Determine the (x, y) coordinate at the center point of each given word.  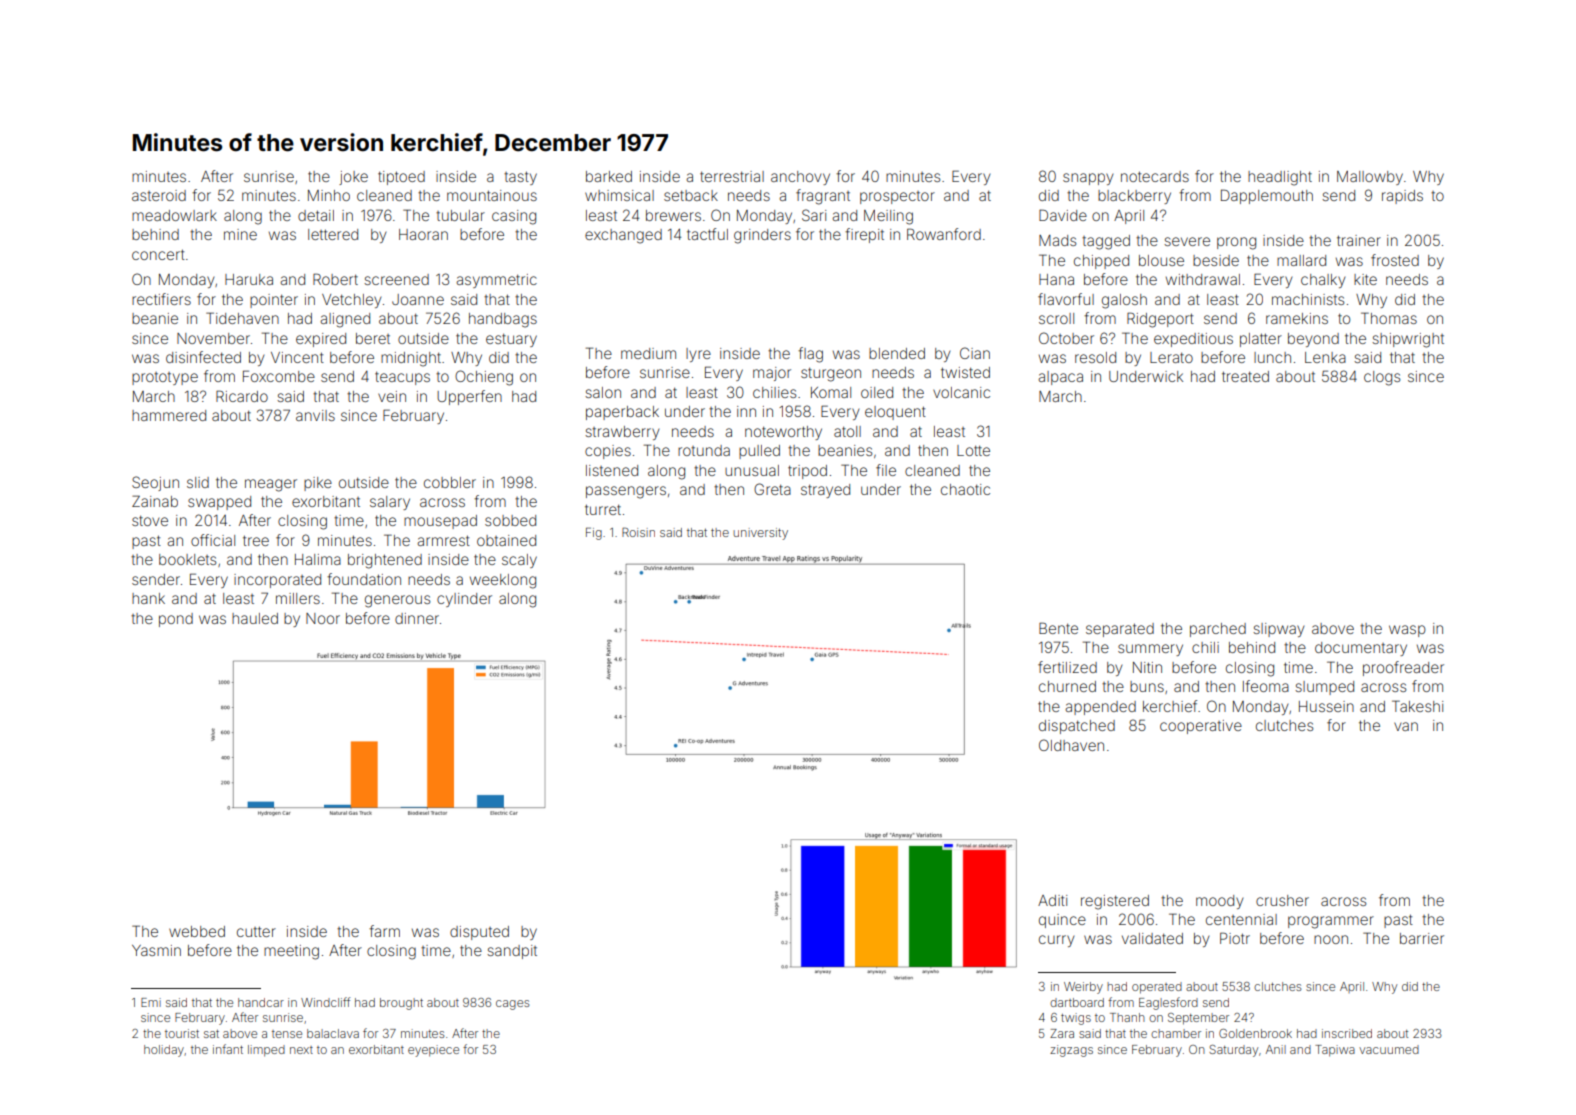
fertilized (1067, 667)
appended (1100, 708)
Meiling (888, 217)
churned (1067, 686)
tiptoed (401, 178)
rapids (1402, 197)
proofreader (1403, 668)
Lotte (973, 450)
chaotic (965, 489)
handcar (261, 1002)
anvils (315, 415)
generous (397, 601)
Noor (323, 618)
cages (513, 1005)
